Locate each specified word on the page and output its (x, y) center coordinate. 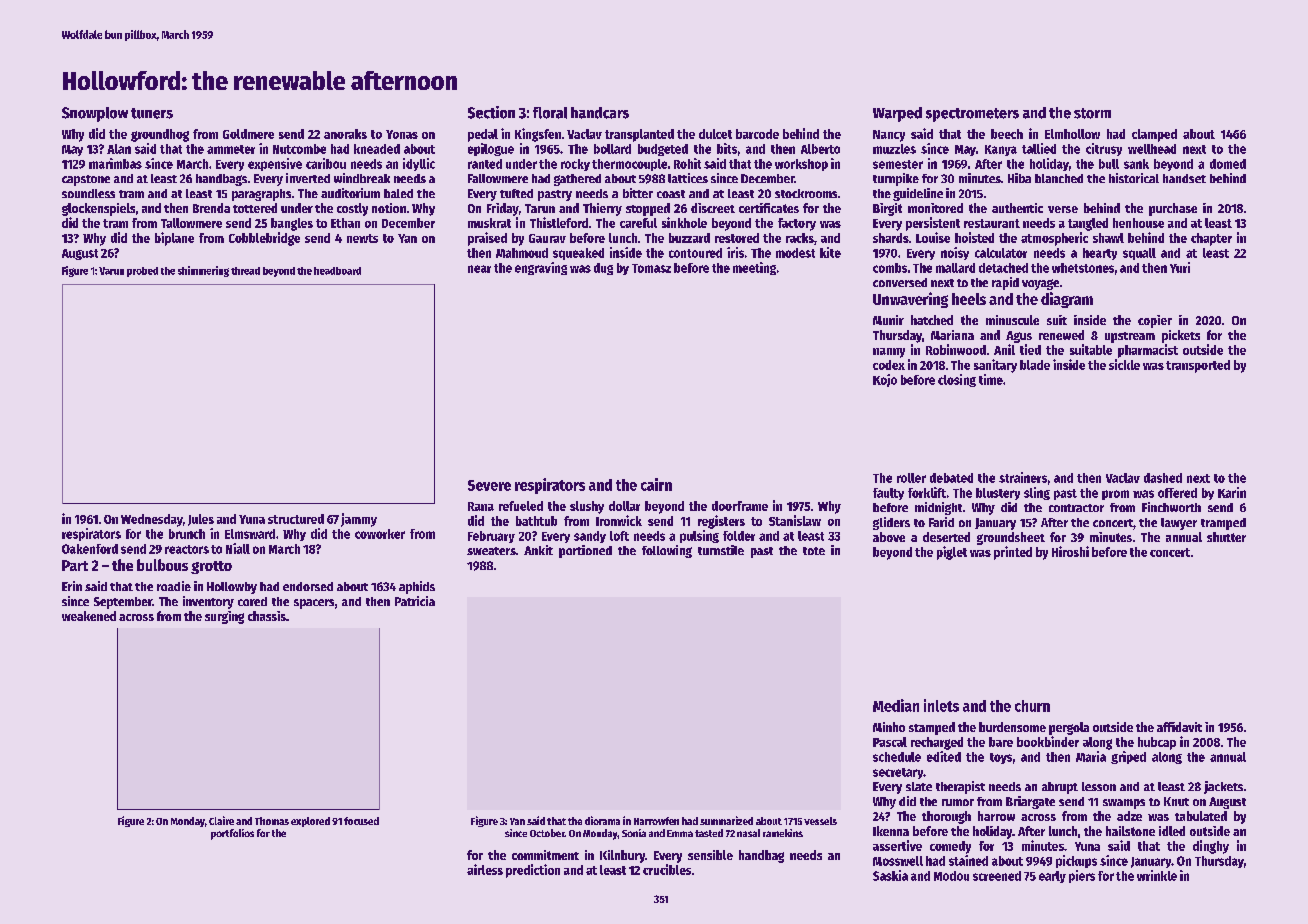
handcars (600, 113)
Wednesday (152, 520)
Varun (111, 271)
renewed (1061, 335)
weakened (89, 616)
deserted (946, 537)
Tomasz (651, 268)
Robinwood (956, 349)
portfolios (232, 834)
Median (896, 705)
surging (224, 617)
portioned (585, 551)
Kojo (885, 380)
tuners (152, 113)
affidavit (1179, 727)
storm (1092, 113)
